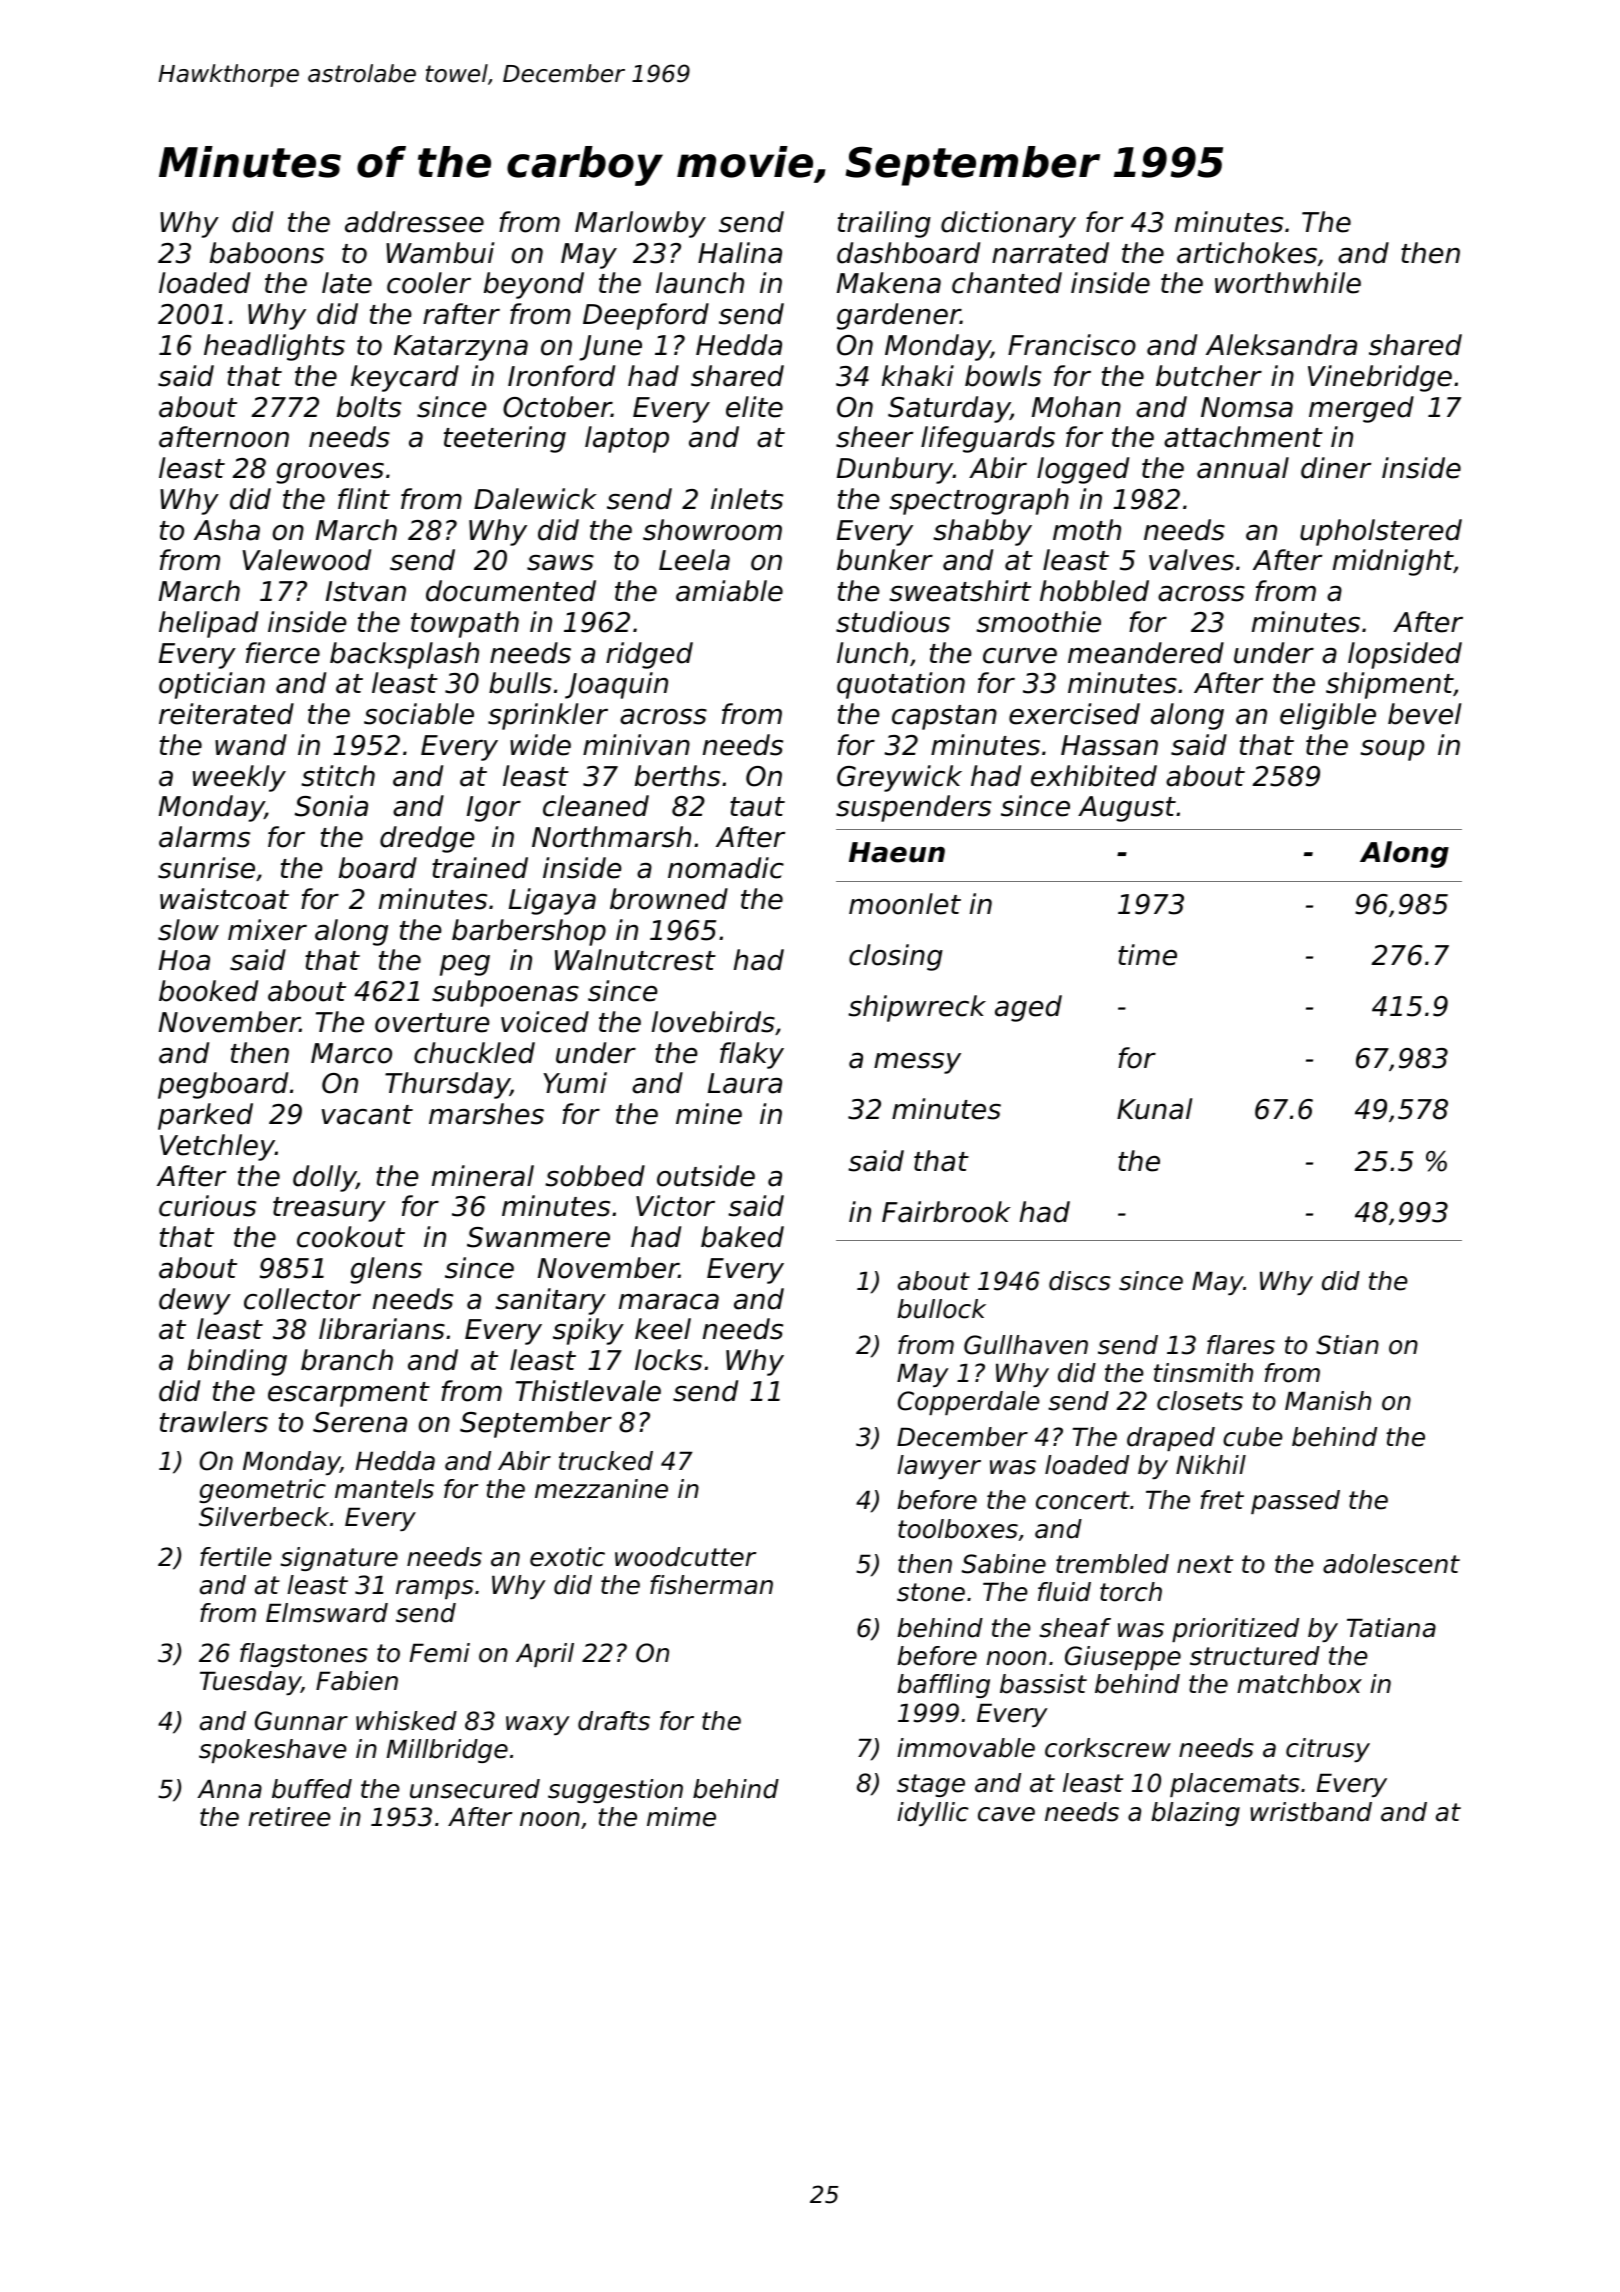 The width and height of the document is (1620, 2292). What do you see at coordinates (742, 1237) in the document?
I see `baked` at bounding box center [742, 1237].
